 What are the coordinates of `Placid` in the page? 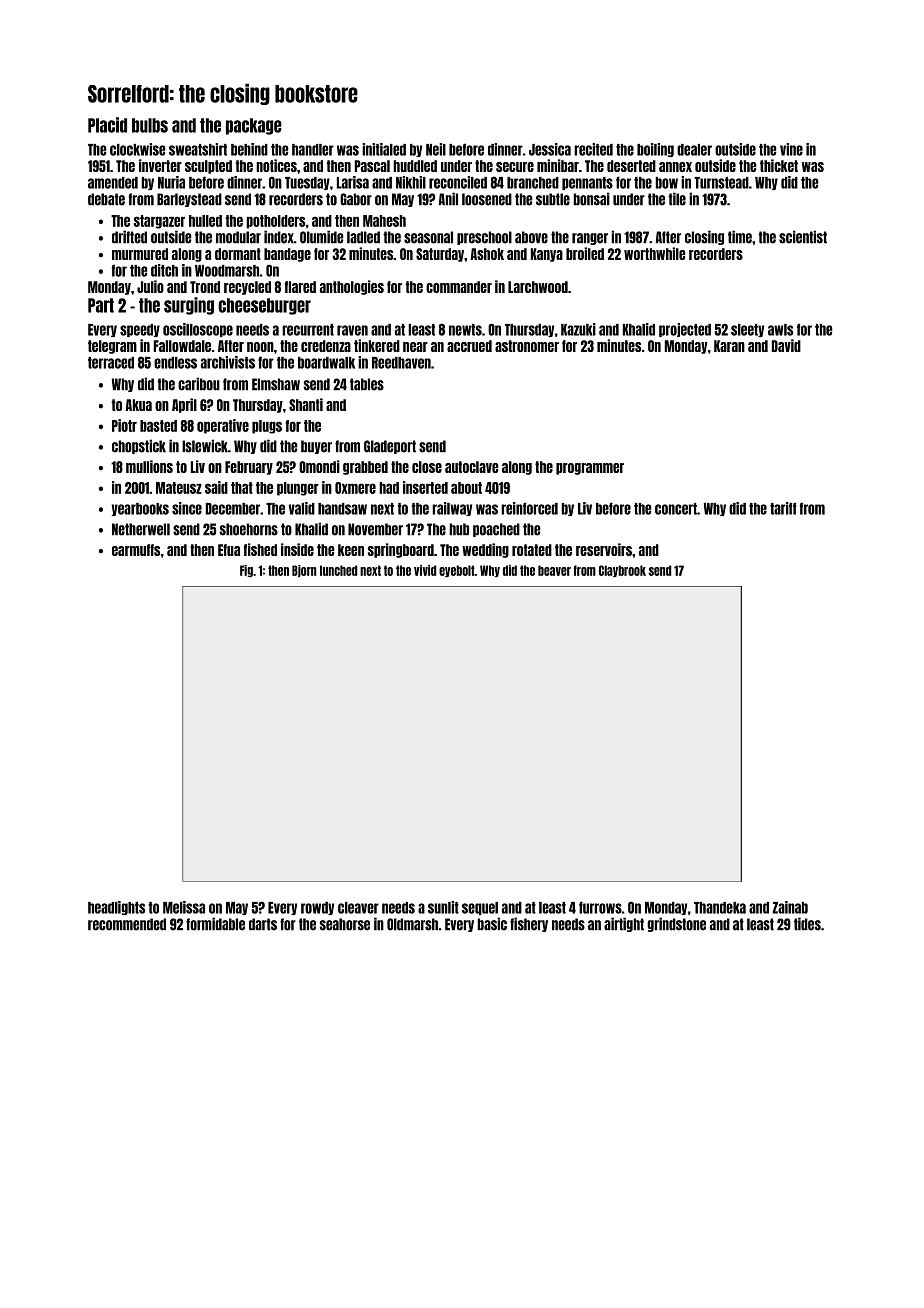 It's located at (107, 125).
